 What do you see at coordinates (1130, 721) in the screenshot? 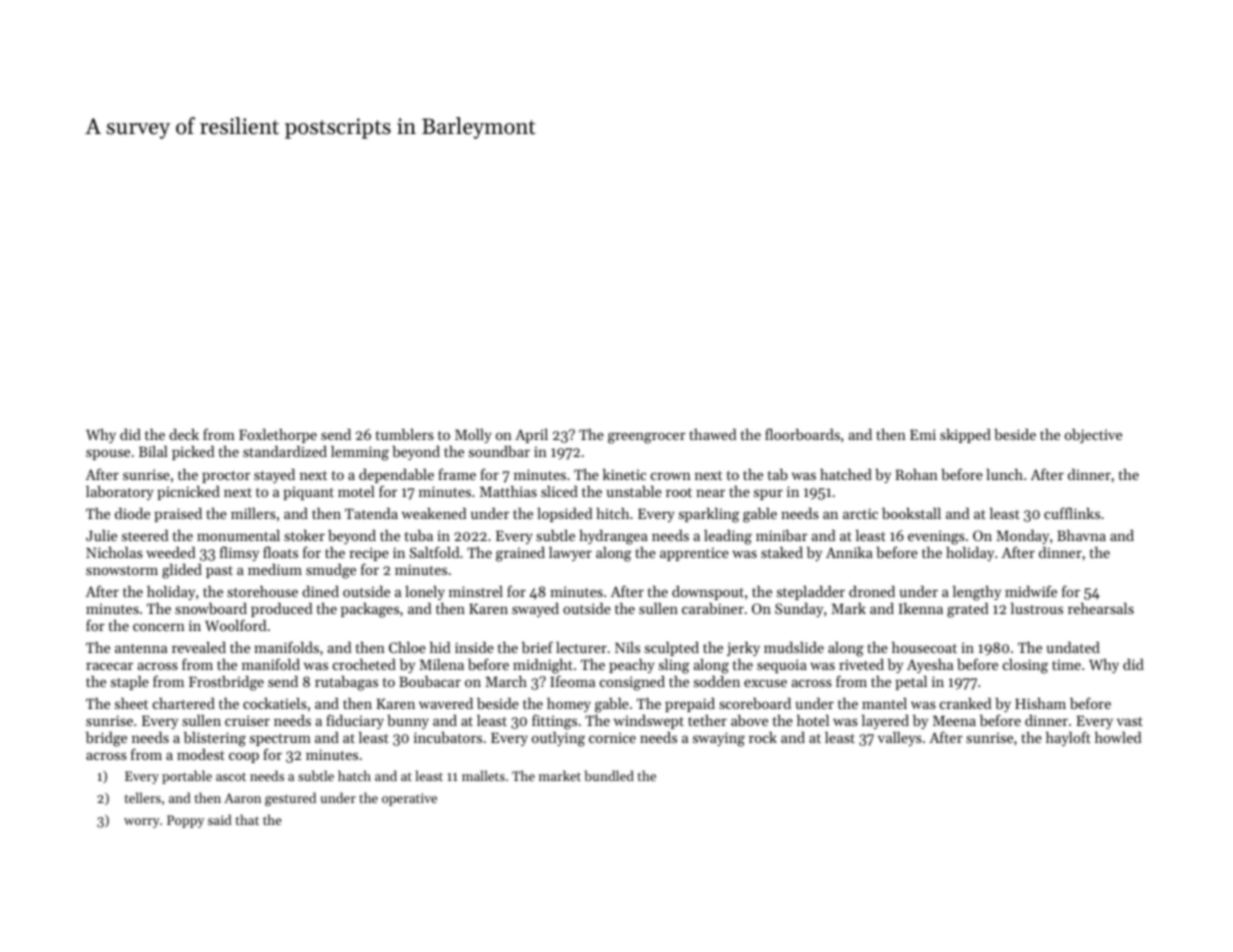
I see `vast` at bounding box center [1130, 721].
